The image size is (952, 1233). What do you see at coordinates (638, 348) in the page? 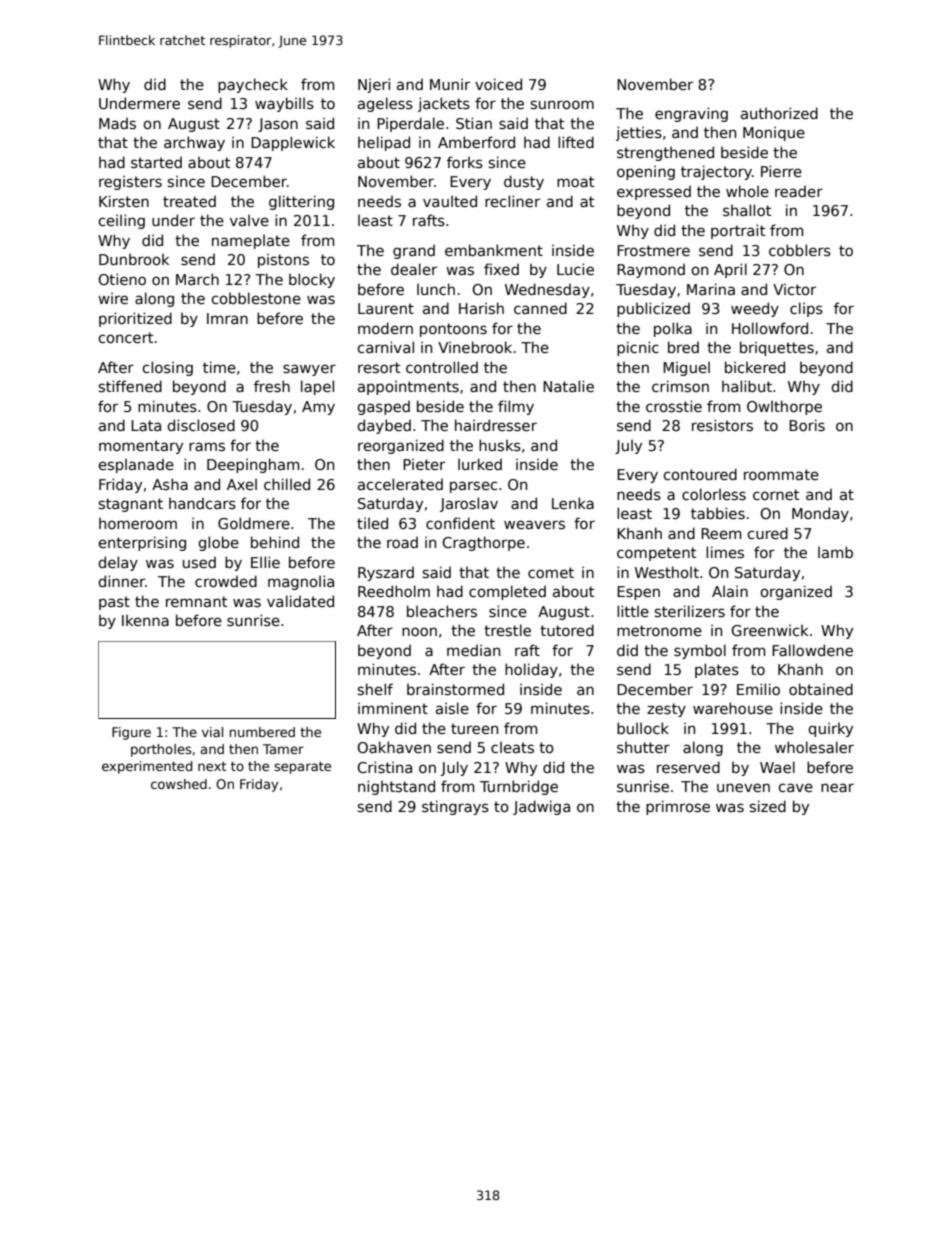
I see `picnic` at bounding box center [638, 348].
